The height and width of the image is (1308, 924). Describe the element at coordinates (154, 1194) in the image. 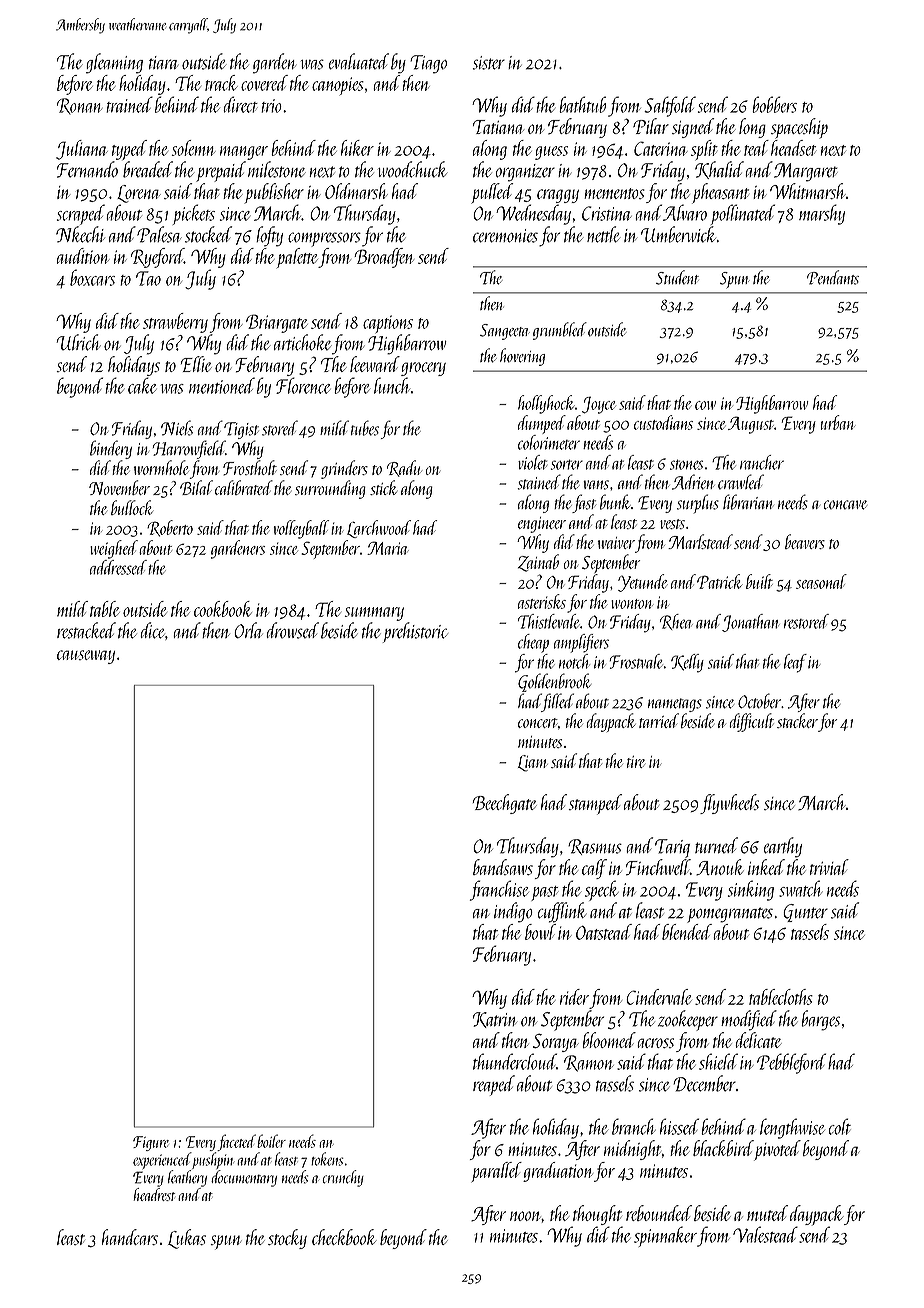

I see `headrest` at that location.
